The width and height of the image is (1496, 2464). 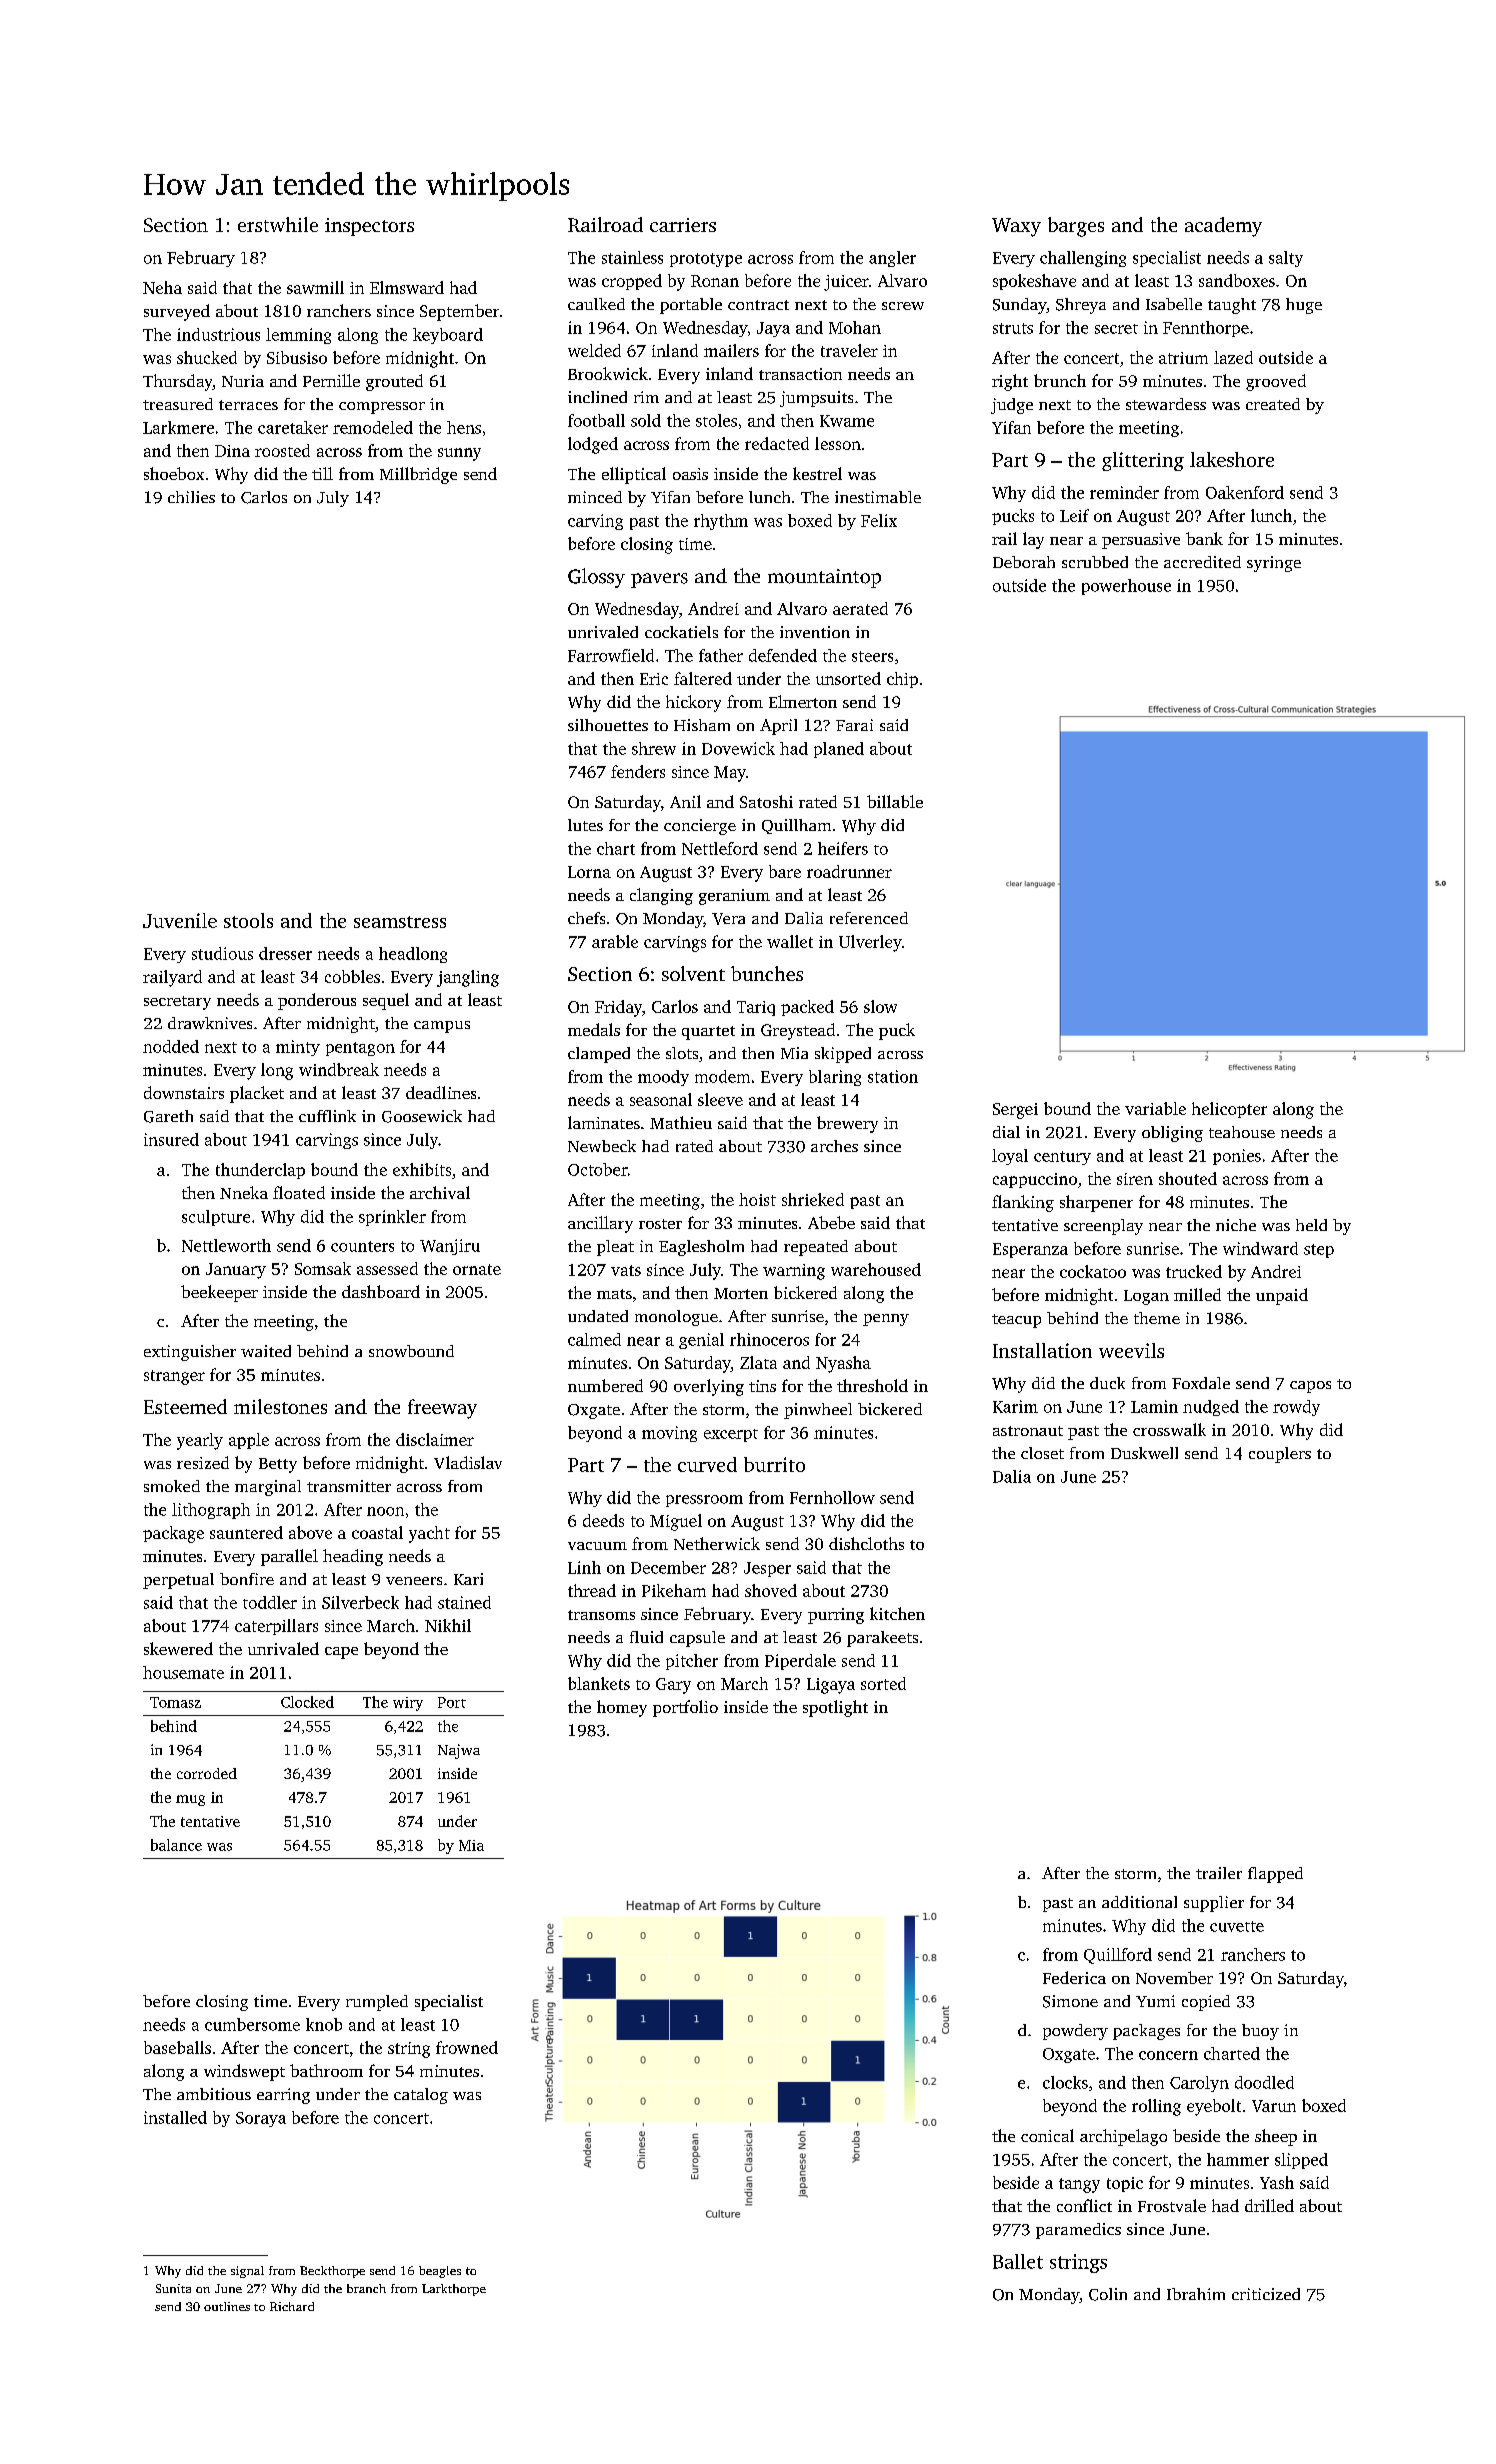 I want to click on carriers, so click(x=683, y=225).
